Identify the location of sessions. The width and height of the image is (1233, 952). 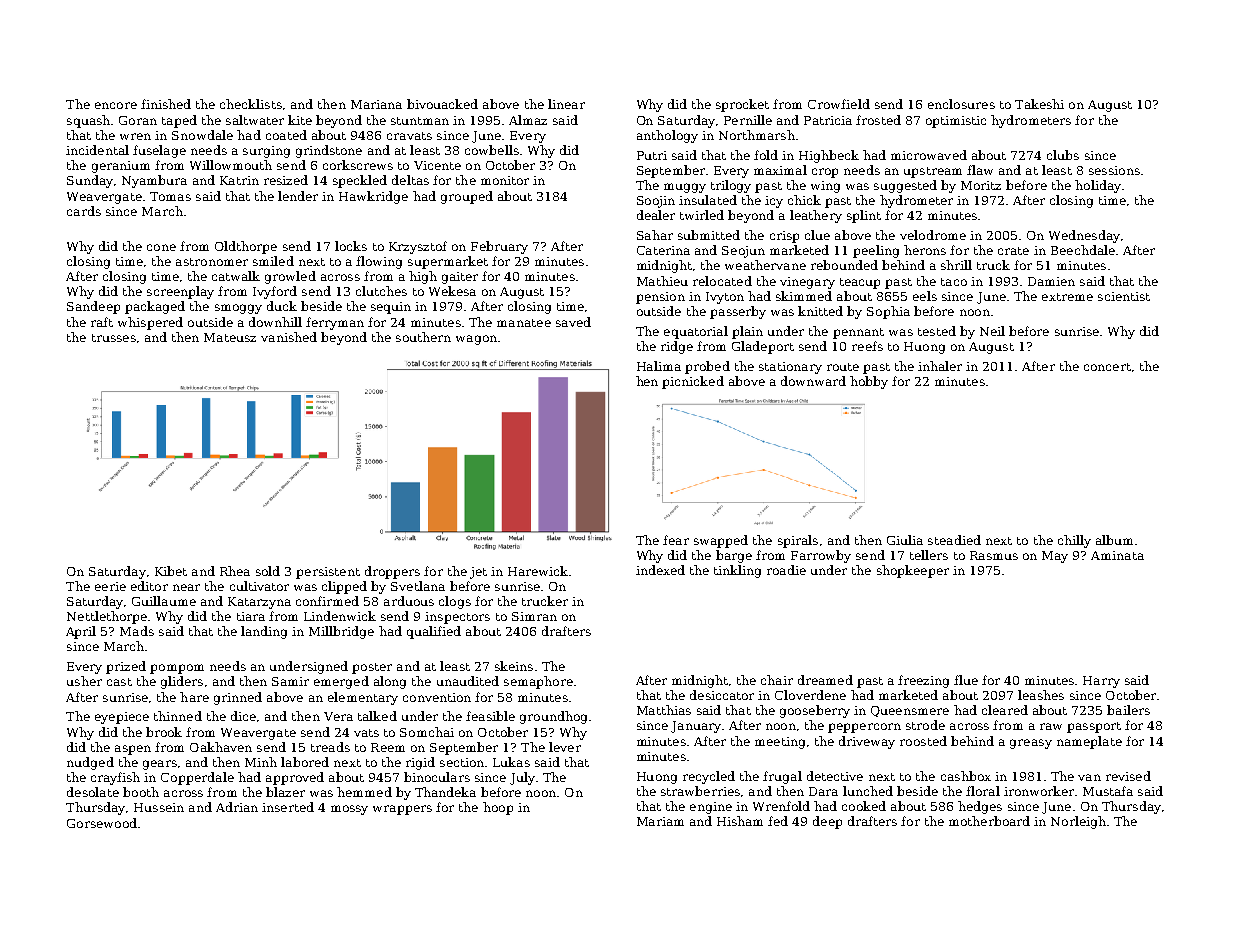
(1114, 170).
